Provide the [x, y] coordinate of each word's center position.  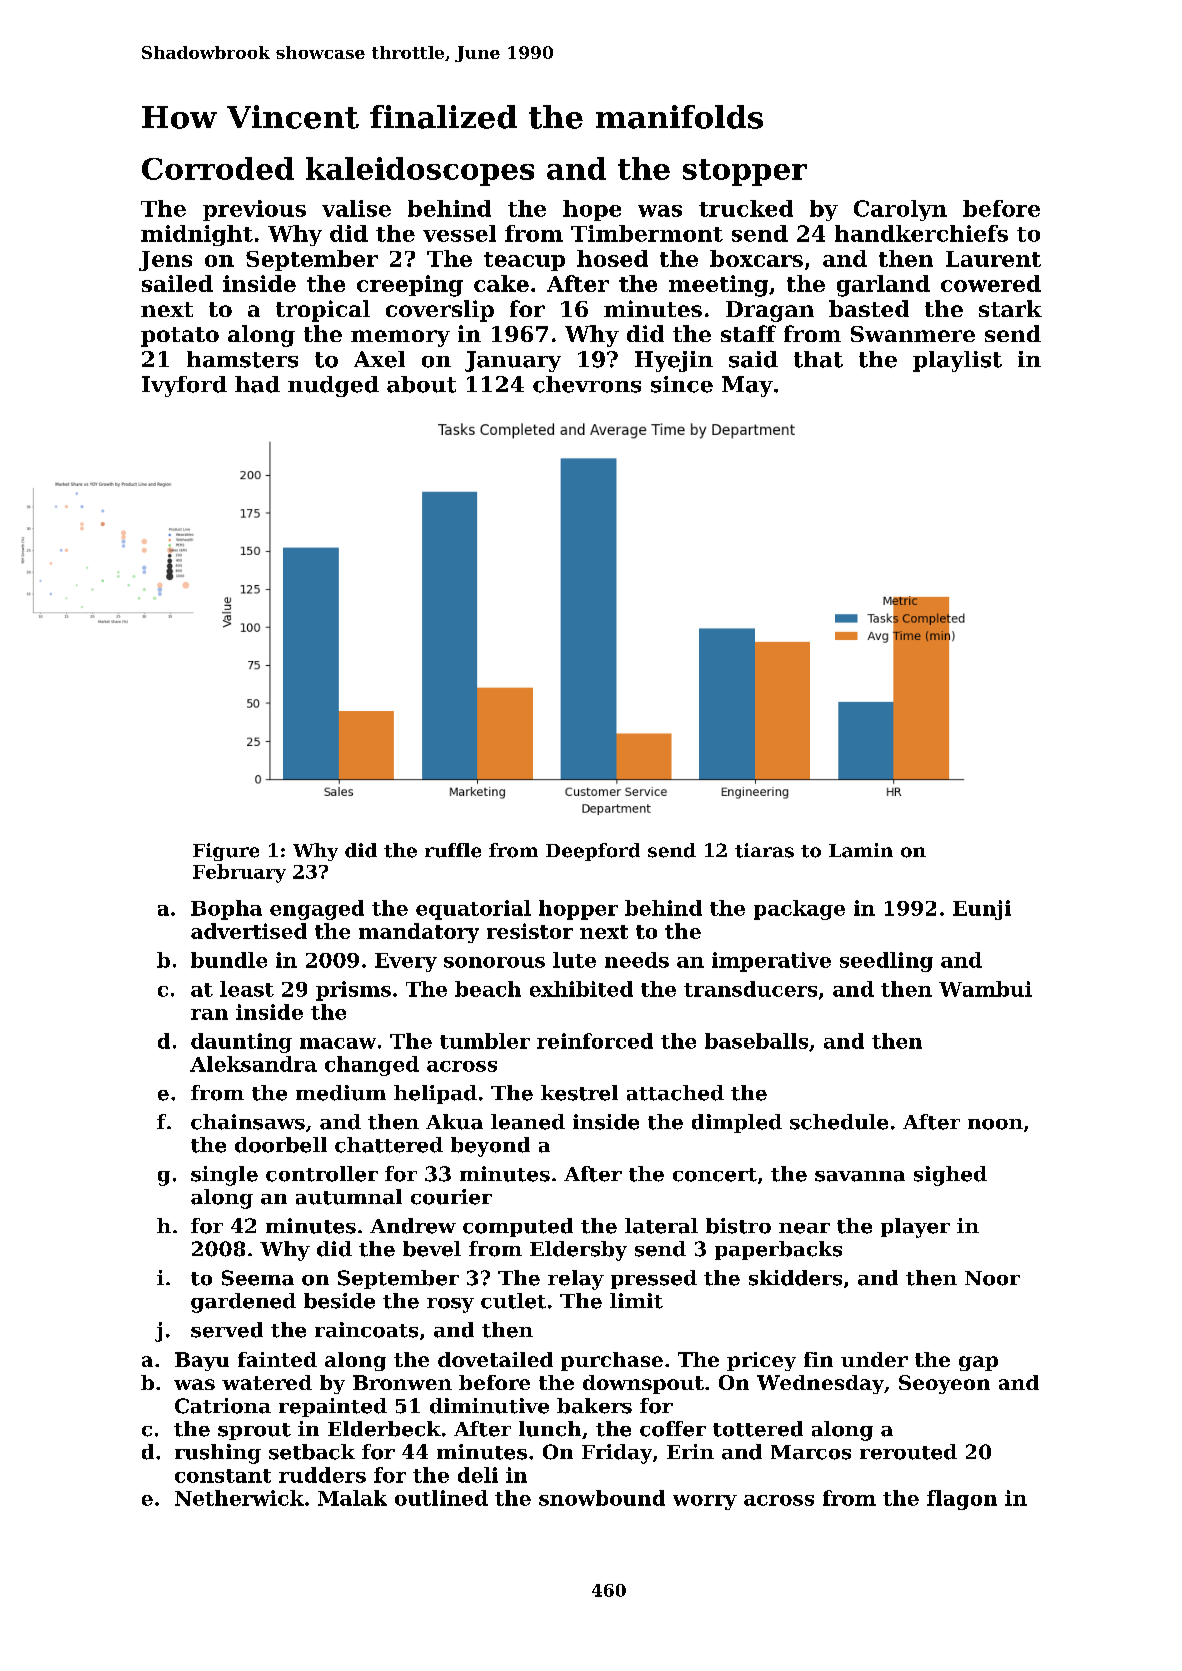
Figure [226, 852]
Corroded [218, 168]
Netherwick [239, 1498]
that [818, 359]
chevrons [587, 384]
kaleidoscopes [420, 171]
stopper [745, 172]
